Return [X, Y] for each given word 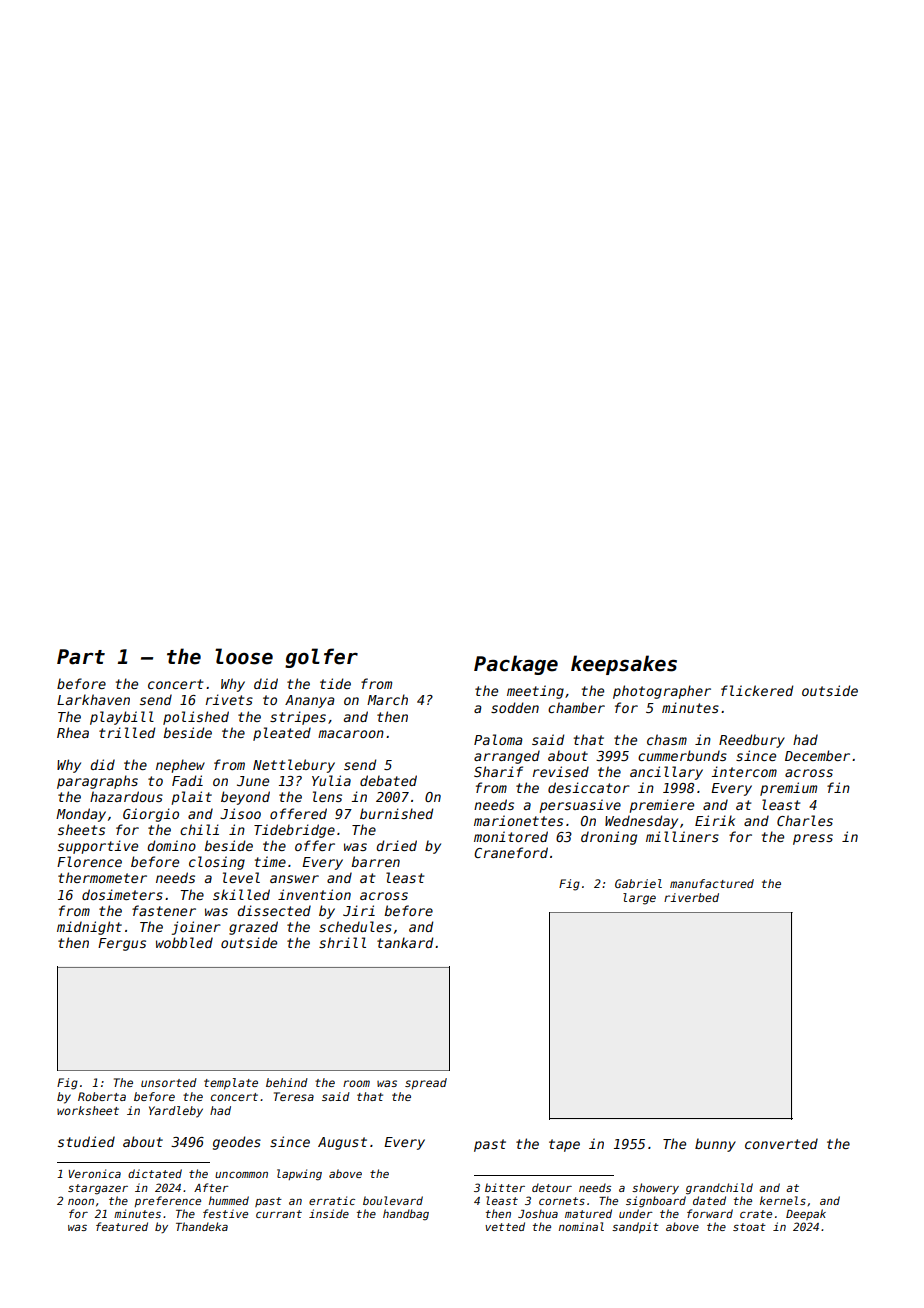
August [342, 1143]
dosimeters [122, 894]
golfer [321, 658]
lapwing [299, 1175]
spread [426, 1084]
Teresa [294, 1096]
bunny [715, 1145]
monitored [511, 836]
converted [781, 1143]
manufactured [712, 883]
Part [81, 657]
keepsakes [624, 665]
